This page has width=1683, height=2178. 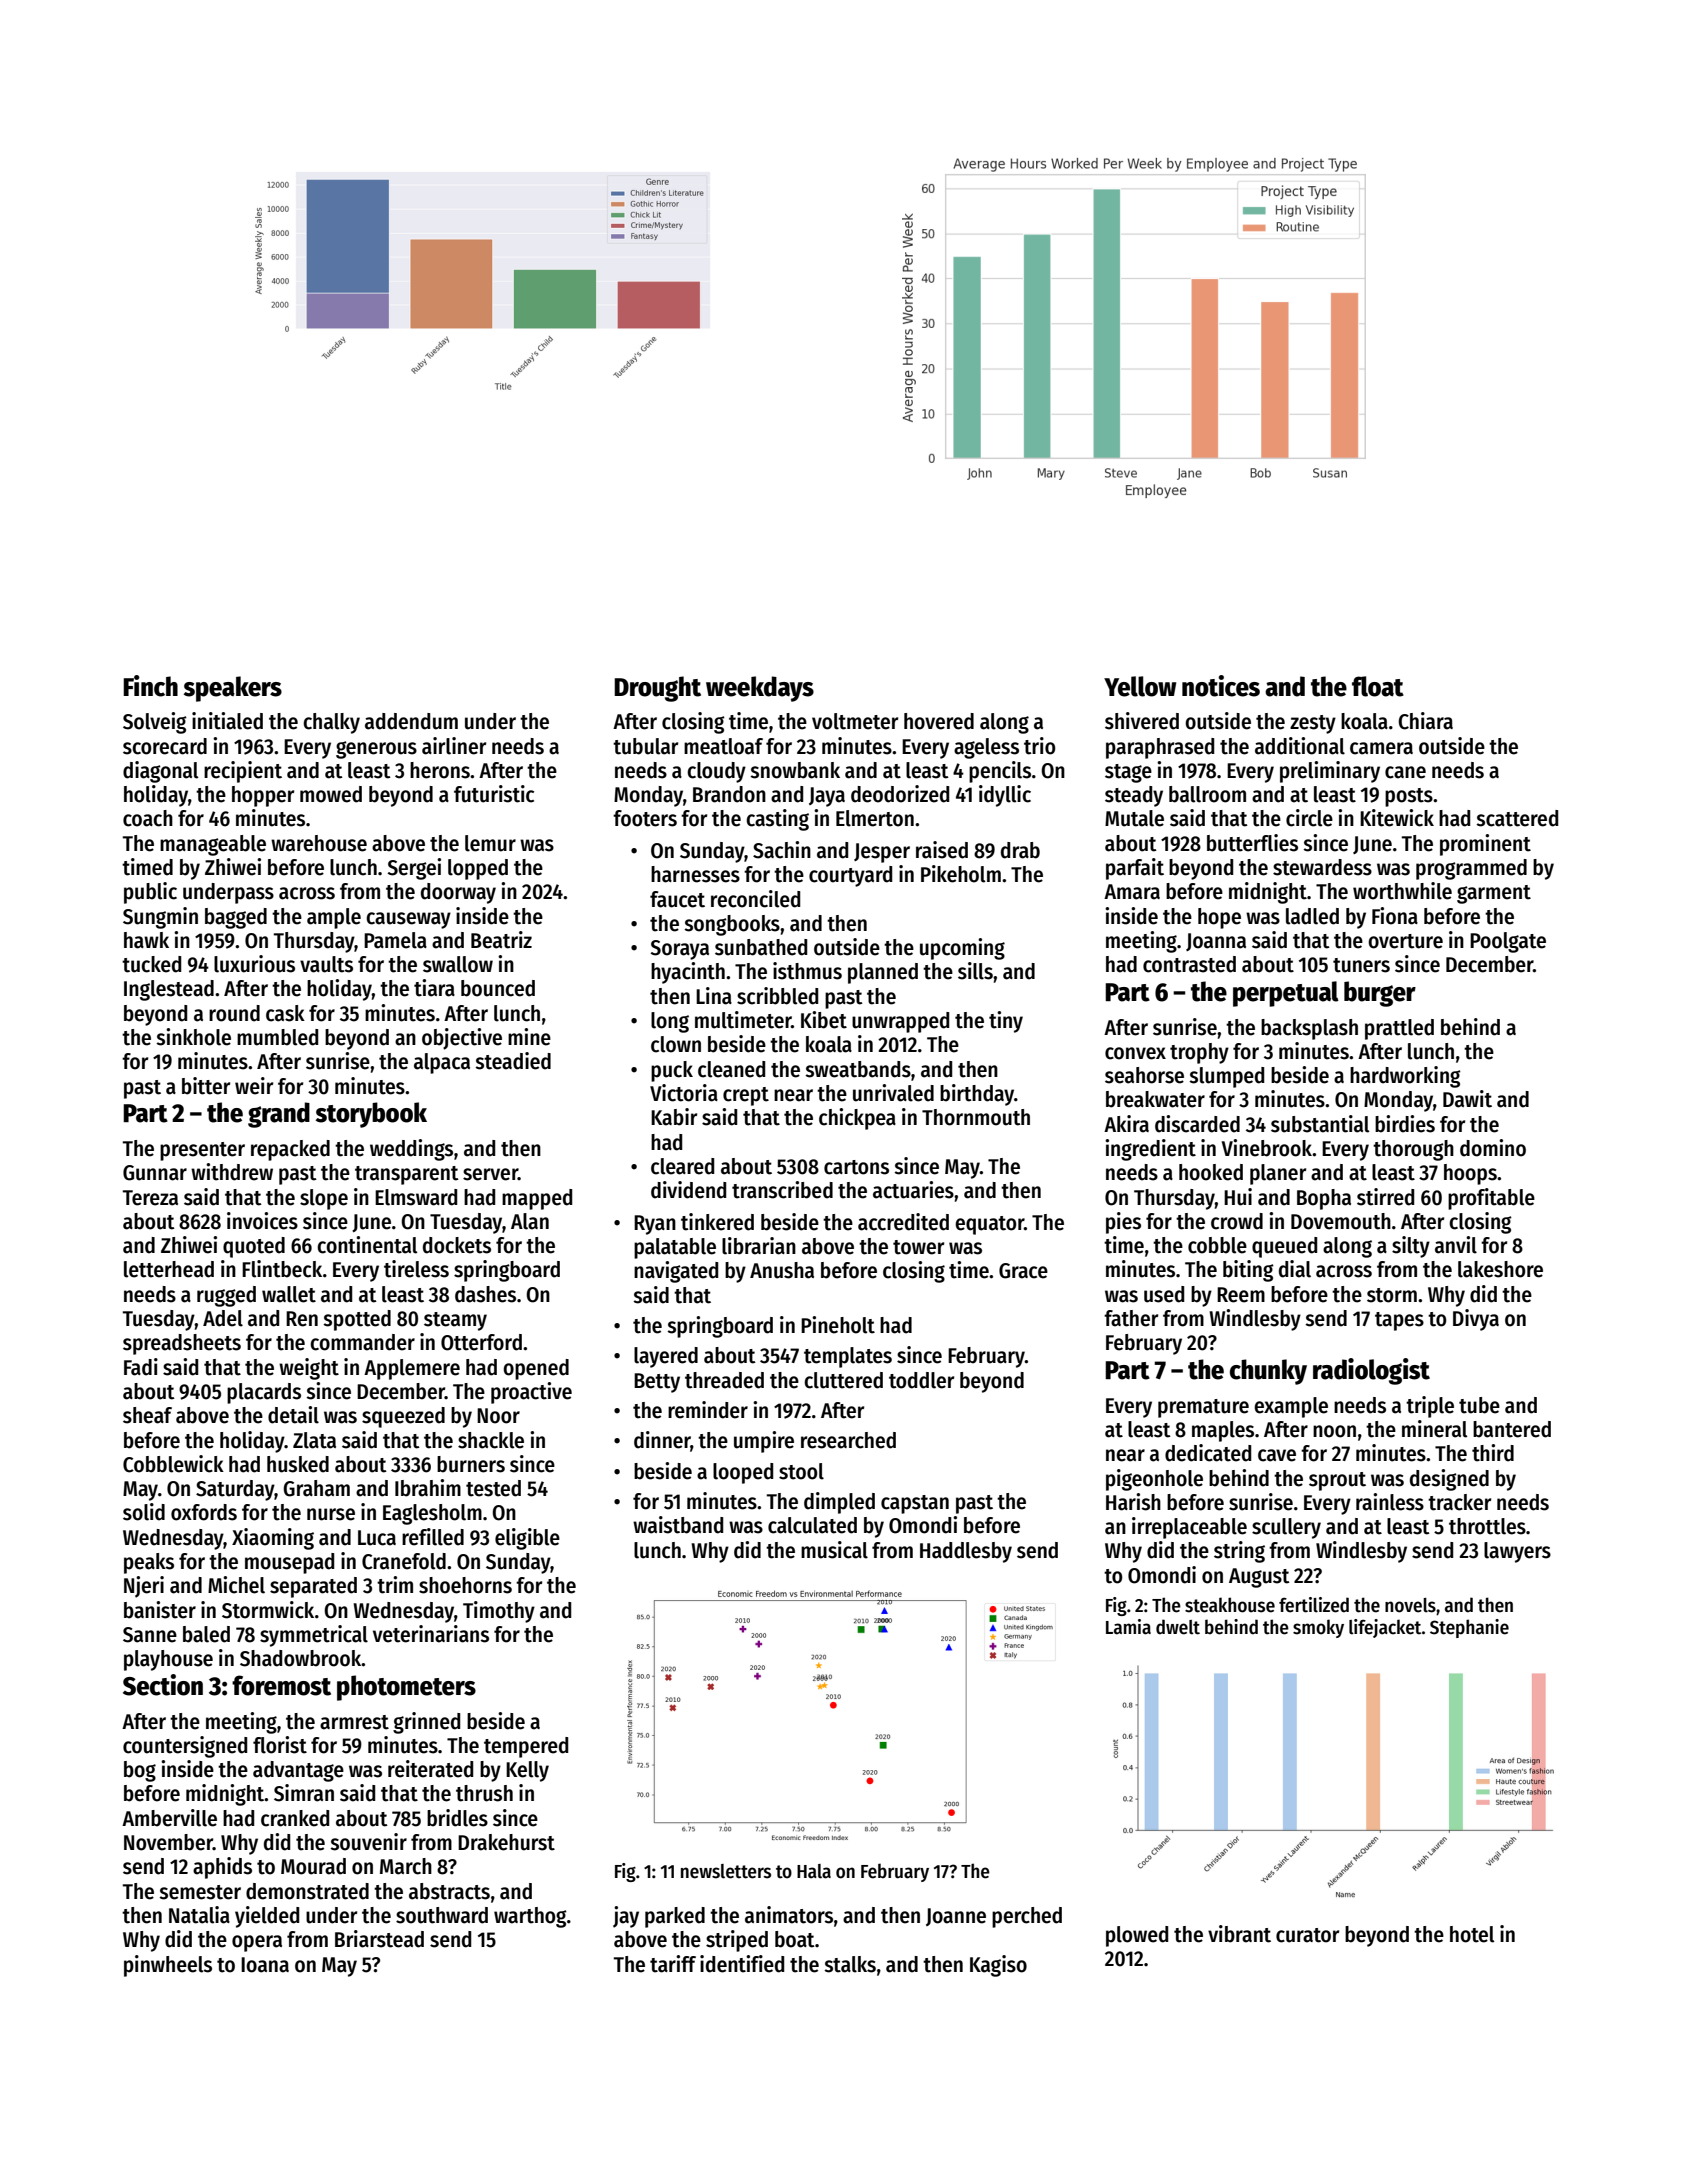 I want to click on hope, so click(x=1219, y=918).
